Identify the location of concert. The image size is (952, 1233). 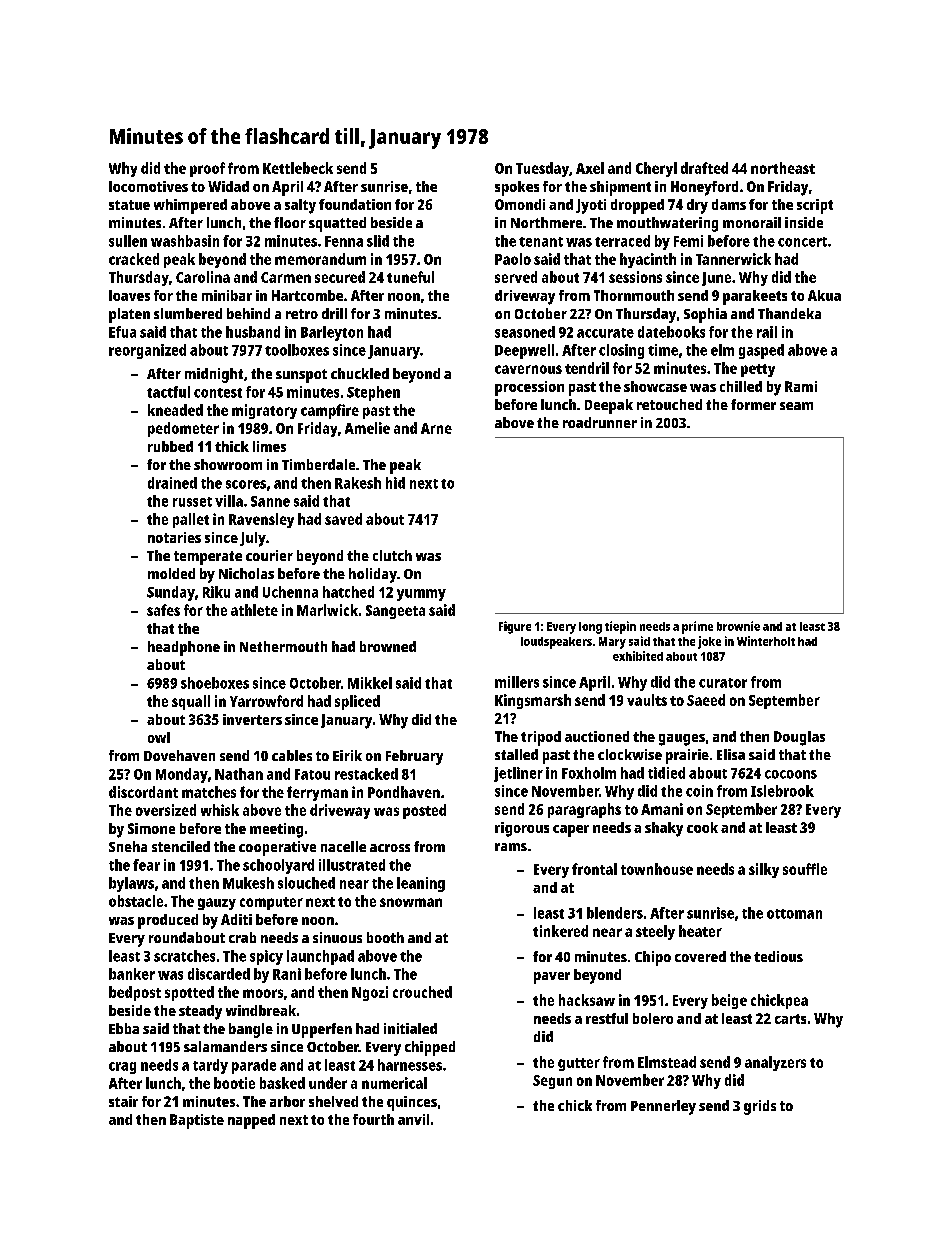
(802, 242).
